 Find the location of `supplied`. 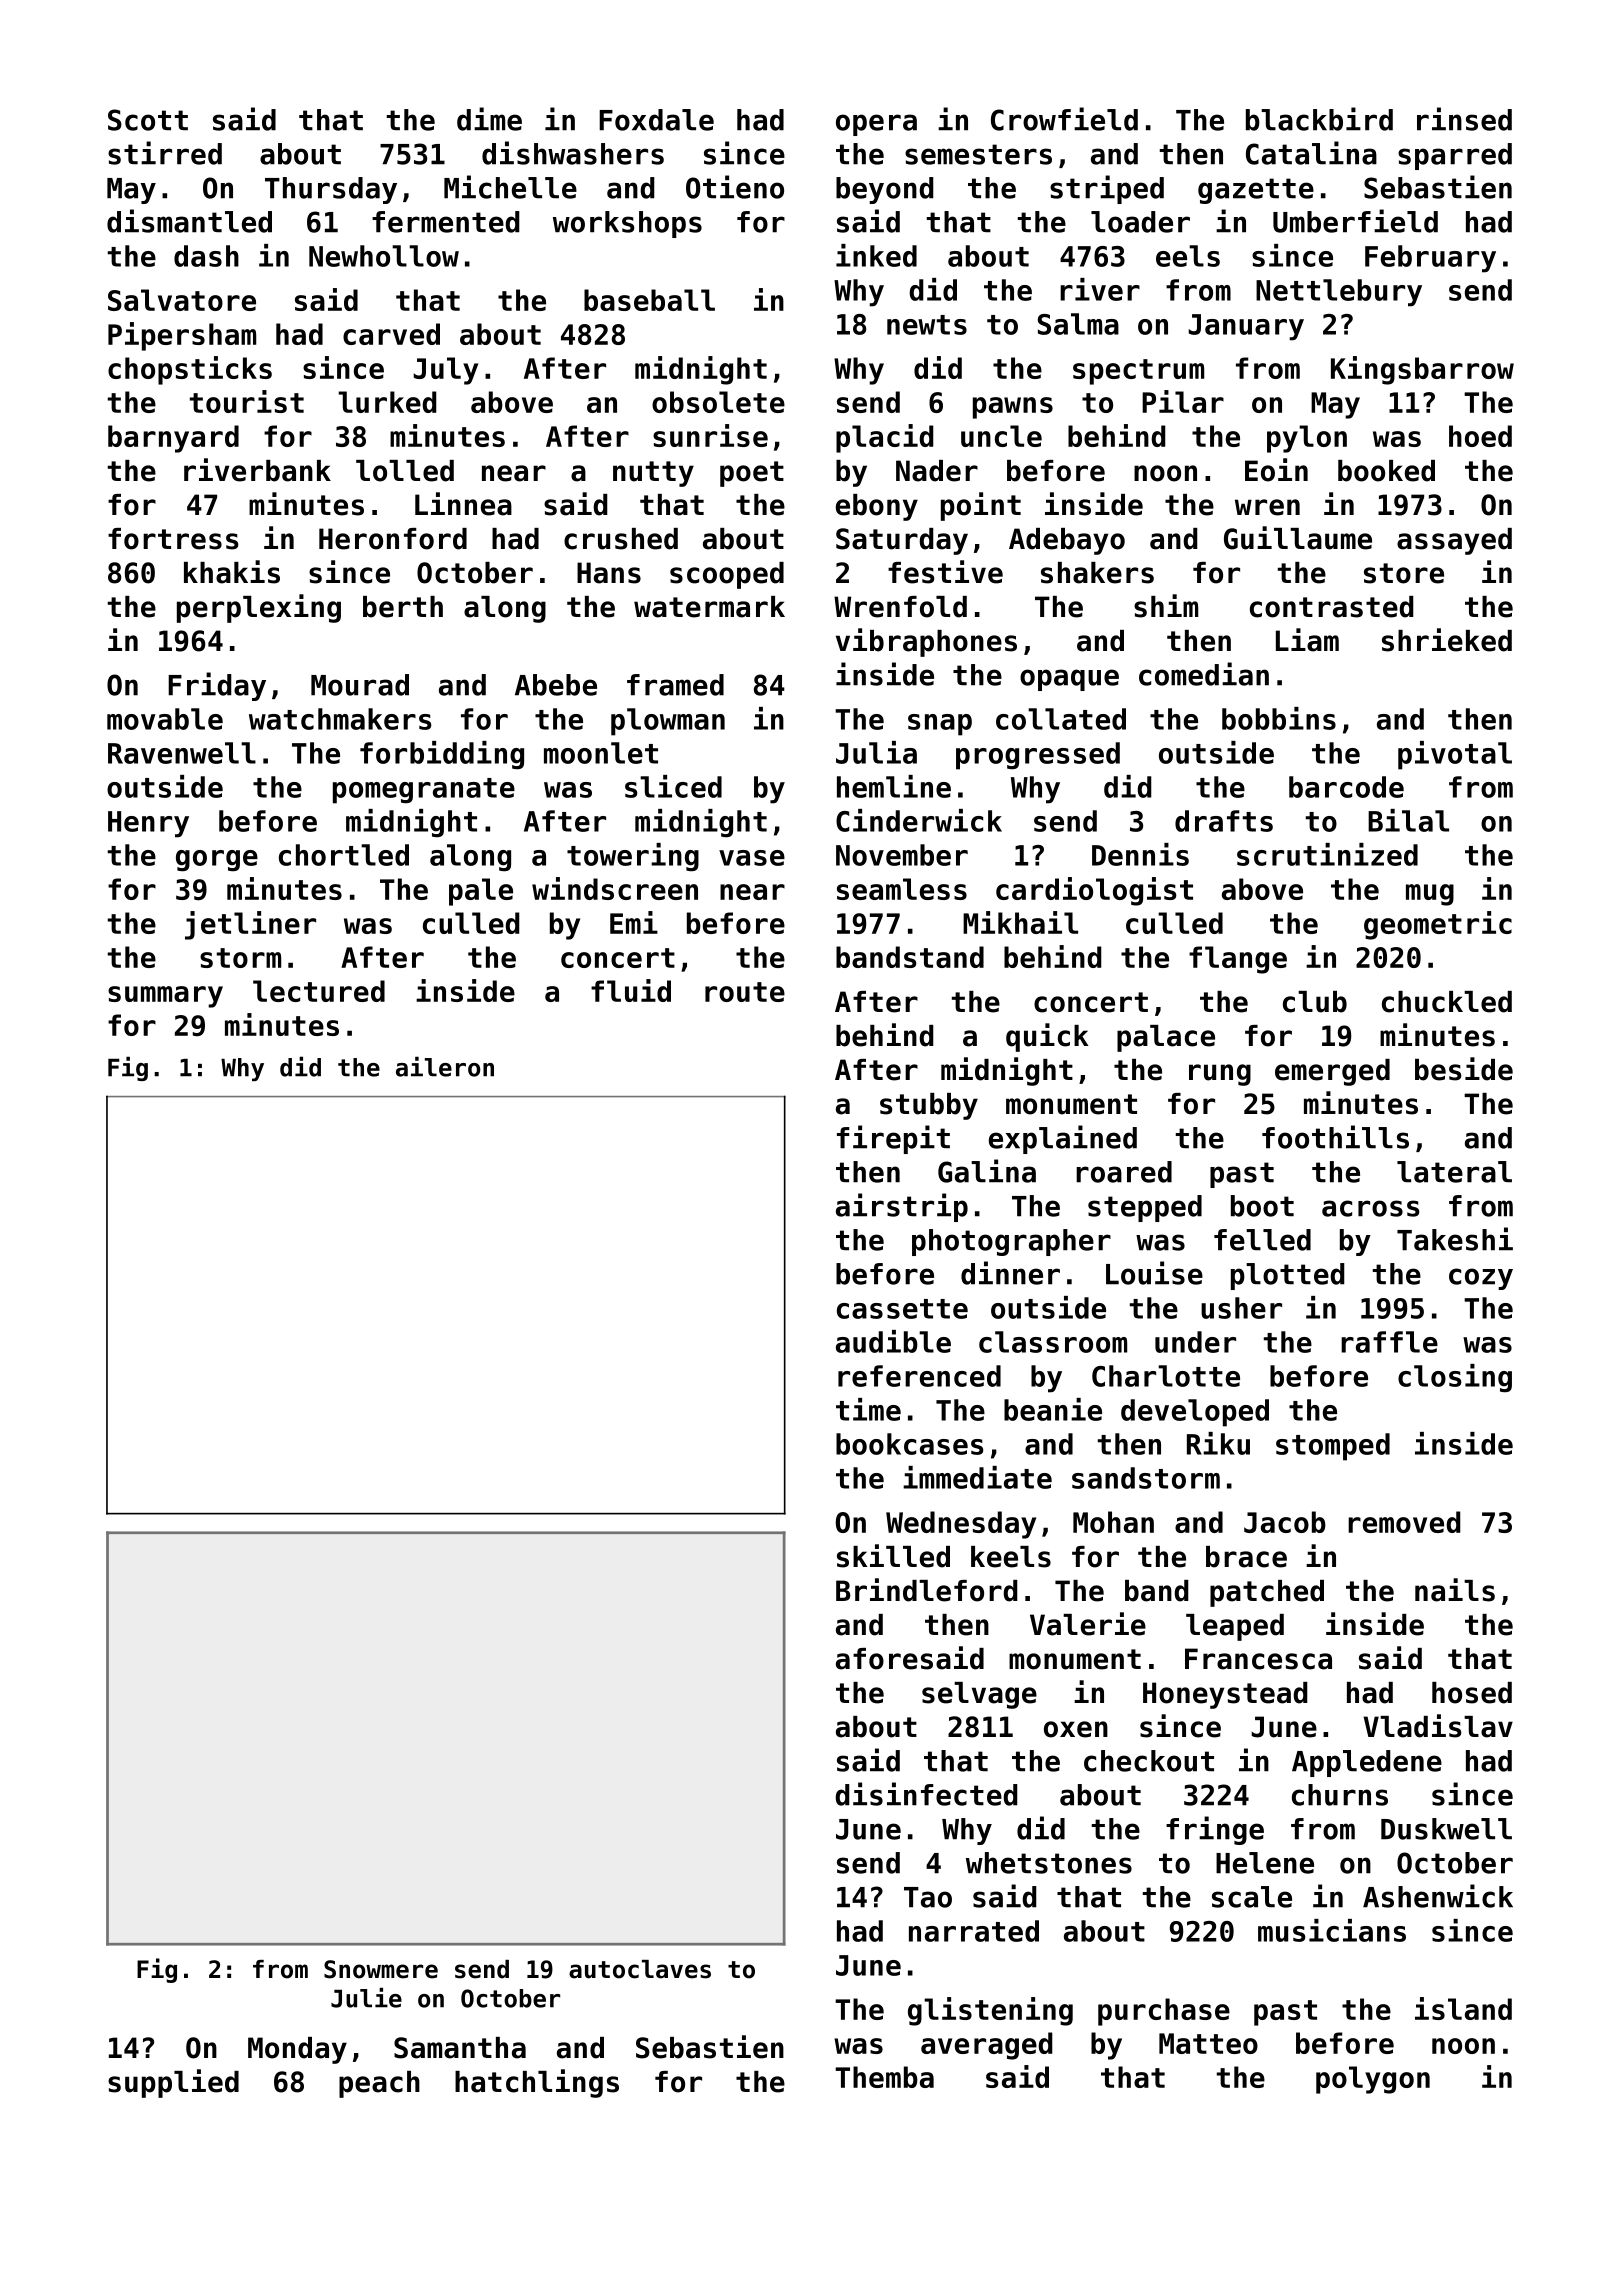

supplied is located at coordinates (173, 2083).
